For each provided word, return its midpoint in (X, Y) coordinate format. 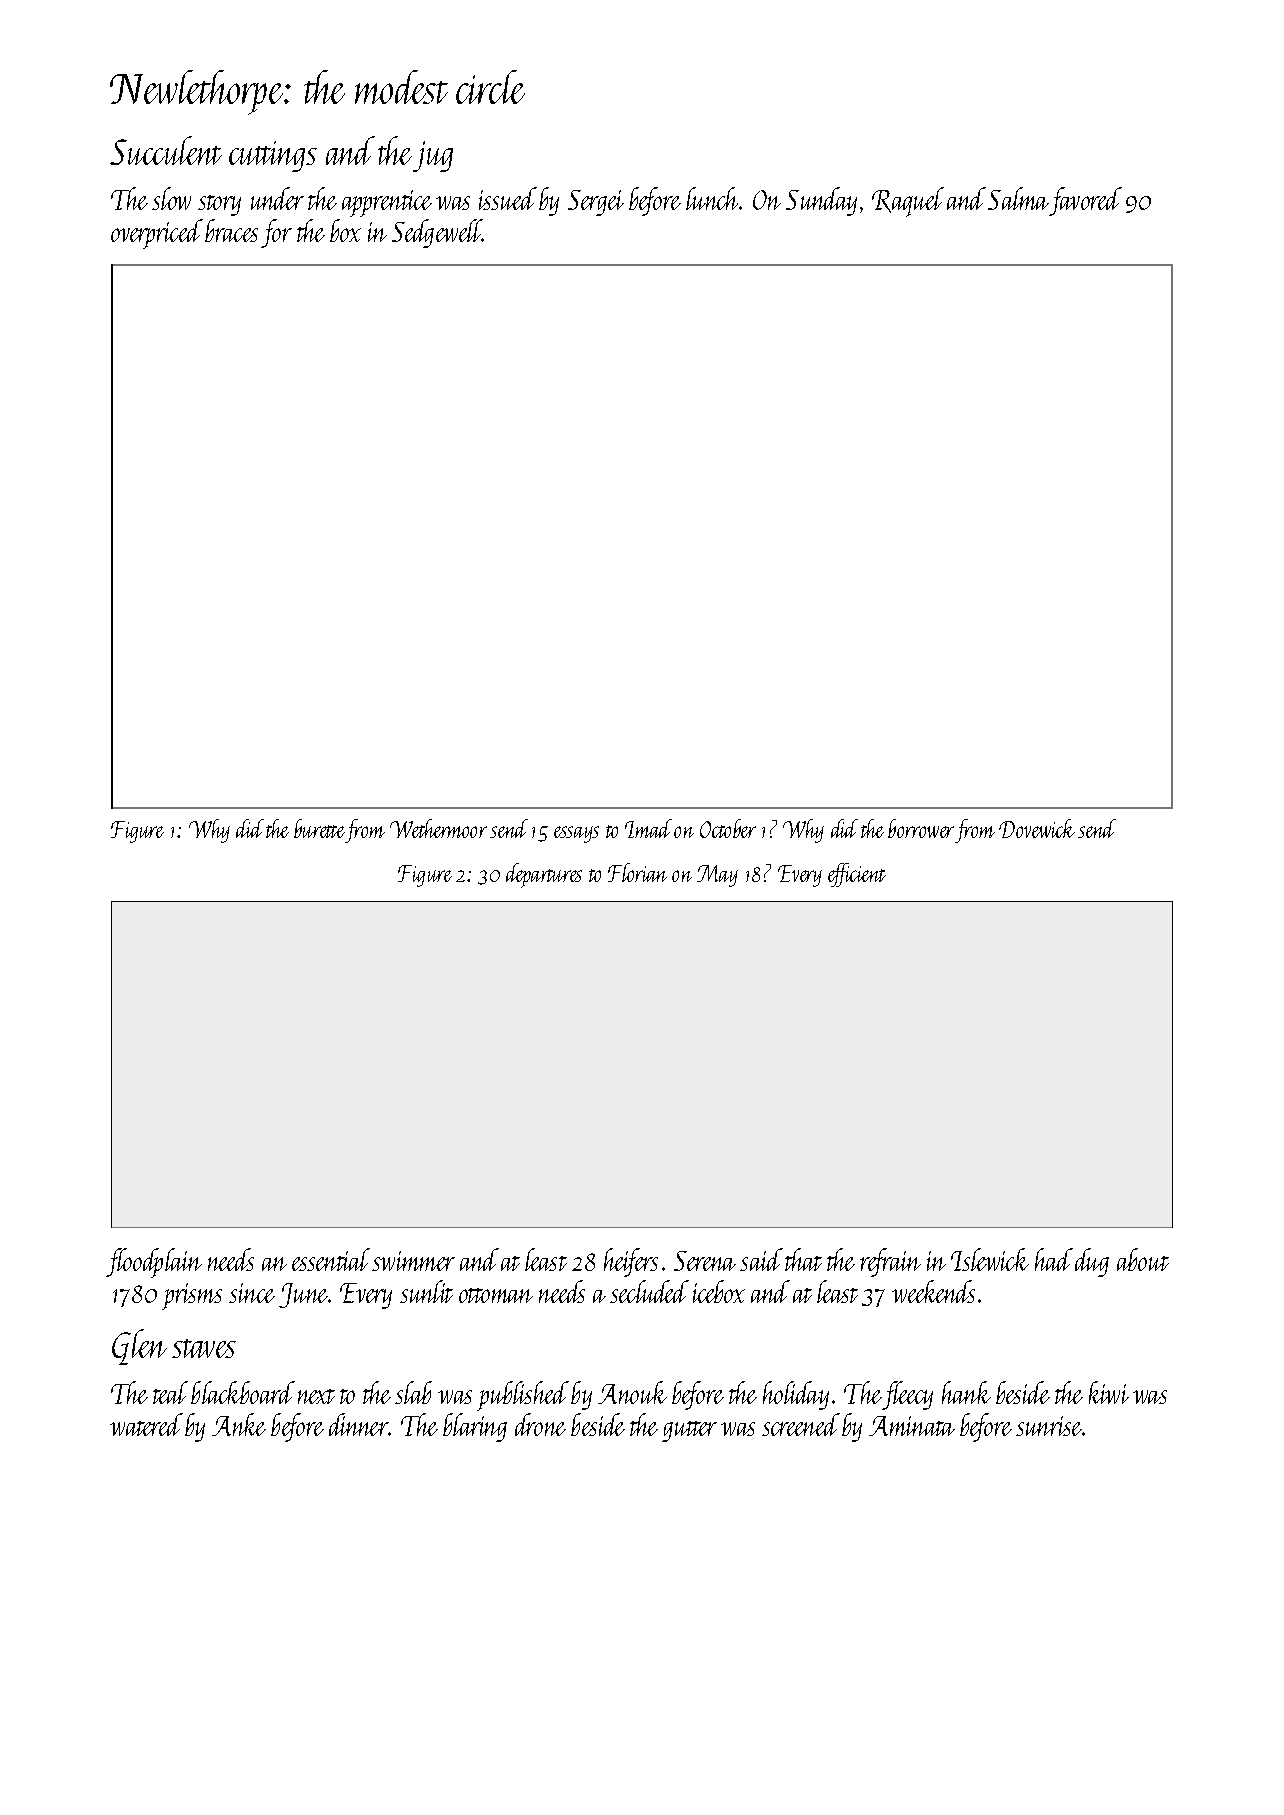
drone (540, 1424)
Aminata (912, 1426)
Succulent (166, 150)
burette (319, 828)
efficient (857, 875)
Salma (1018, 198)
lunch (713, 198)
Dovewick (1037, 828)
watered (146, 1424)
